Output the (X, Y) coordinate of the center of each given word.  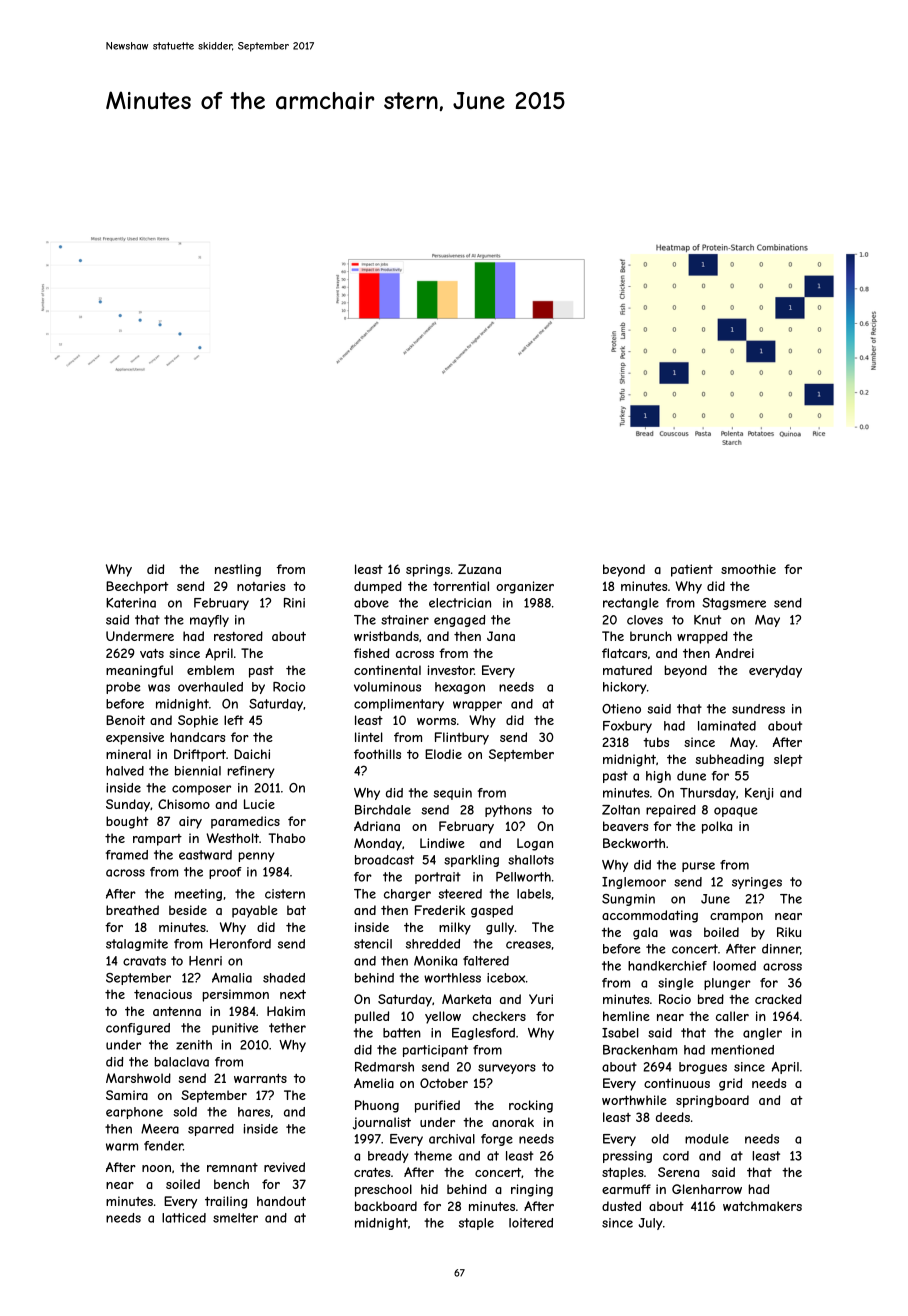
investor (451, 670)
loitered (531, 1223)
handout (281, 1201)
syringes (757, 883)
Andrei (734, 653)
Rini (294, 603)
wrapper (477, 706)
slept (788, 760)
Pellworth (523, 877)
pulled (372, 1017)
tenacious (163, 994)
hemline (626, 1016)
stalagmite (137, 945)
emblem (210, 670)
